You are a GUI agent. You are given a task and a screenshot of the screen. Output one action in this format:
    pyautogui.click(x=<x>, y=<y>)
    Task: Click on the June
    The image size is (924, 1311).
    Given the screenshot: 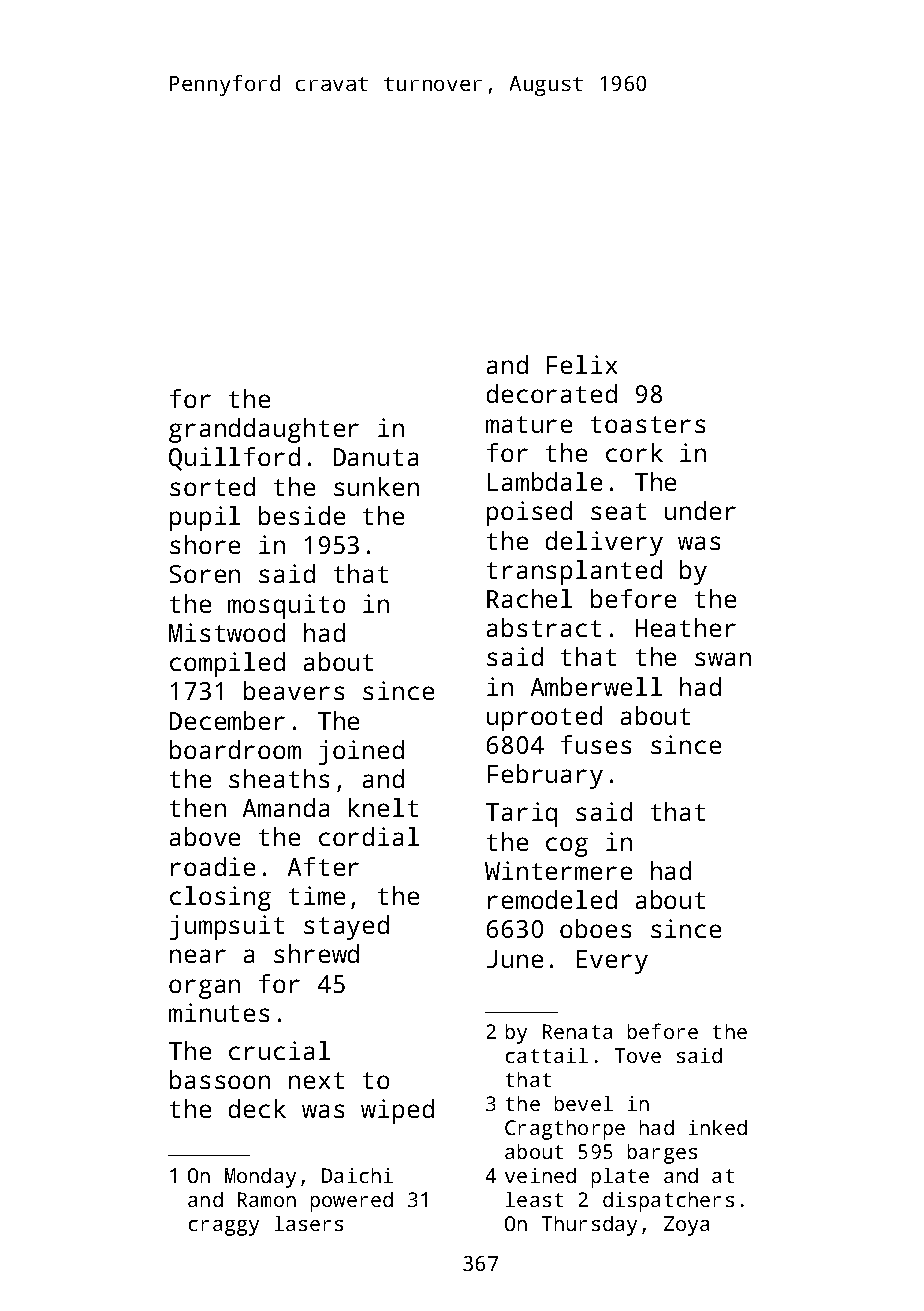 What is the action you would take?
    pyautogui.click(x=515, y=959)
